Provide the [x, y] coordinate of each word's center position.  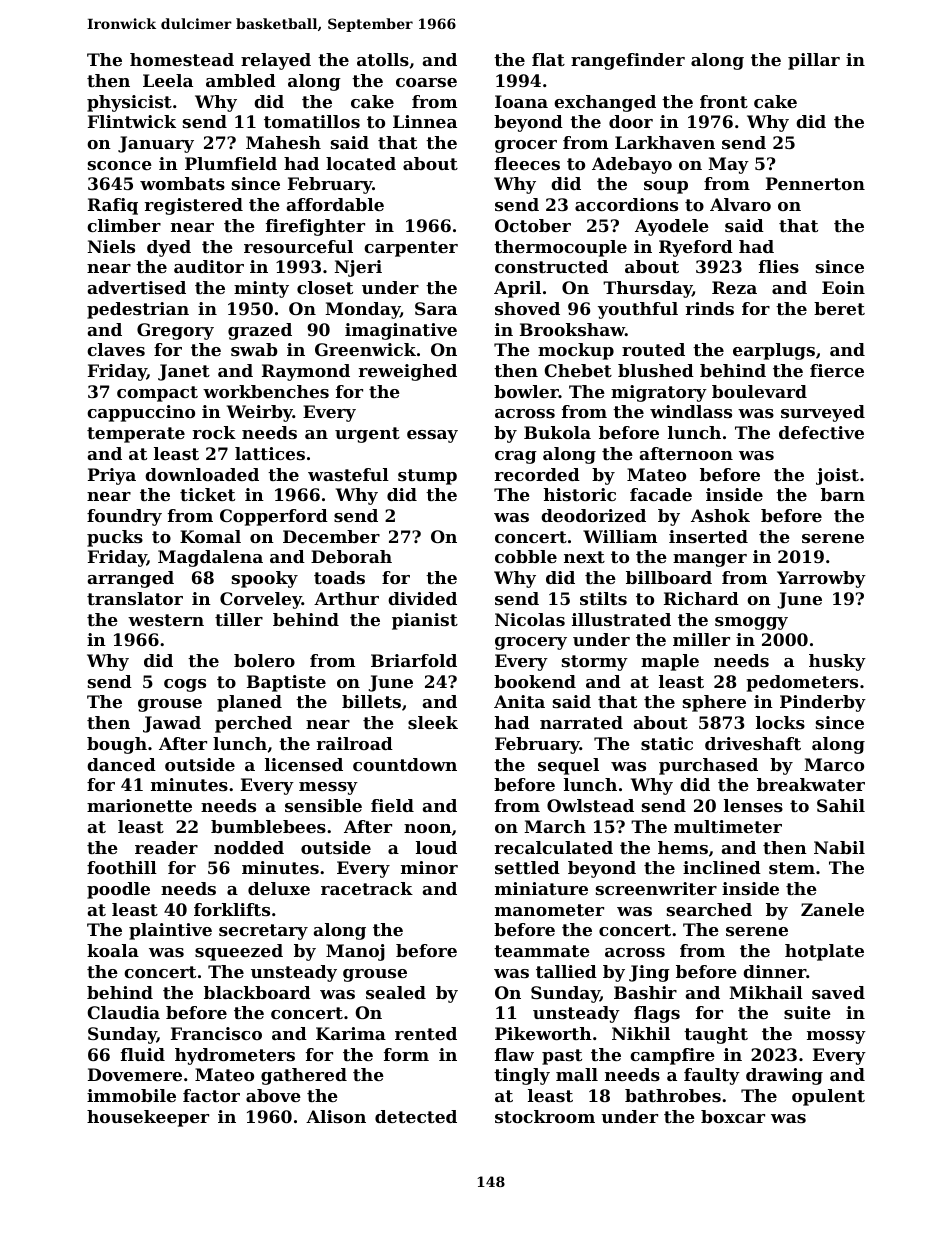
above [273, 1095]
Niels [111, 246]
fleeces [527, 163]
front [724, 101]
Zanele [832, 909]
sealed [396, 992]
